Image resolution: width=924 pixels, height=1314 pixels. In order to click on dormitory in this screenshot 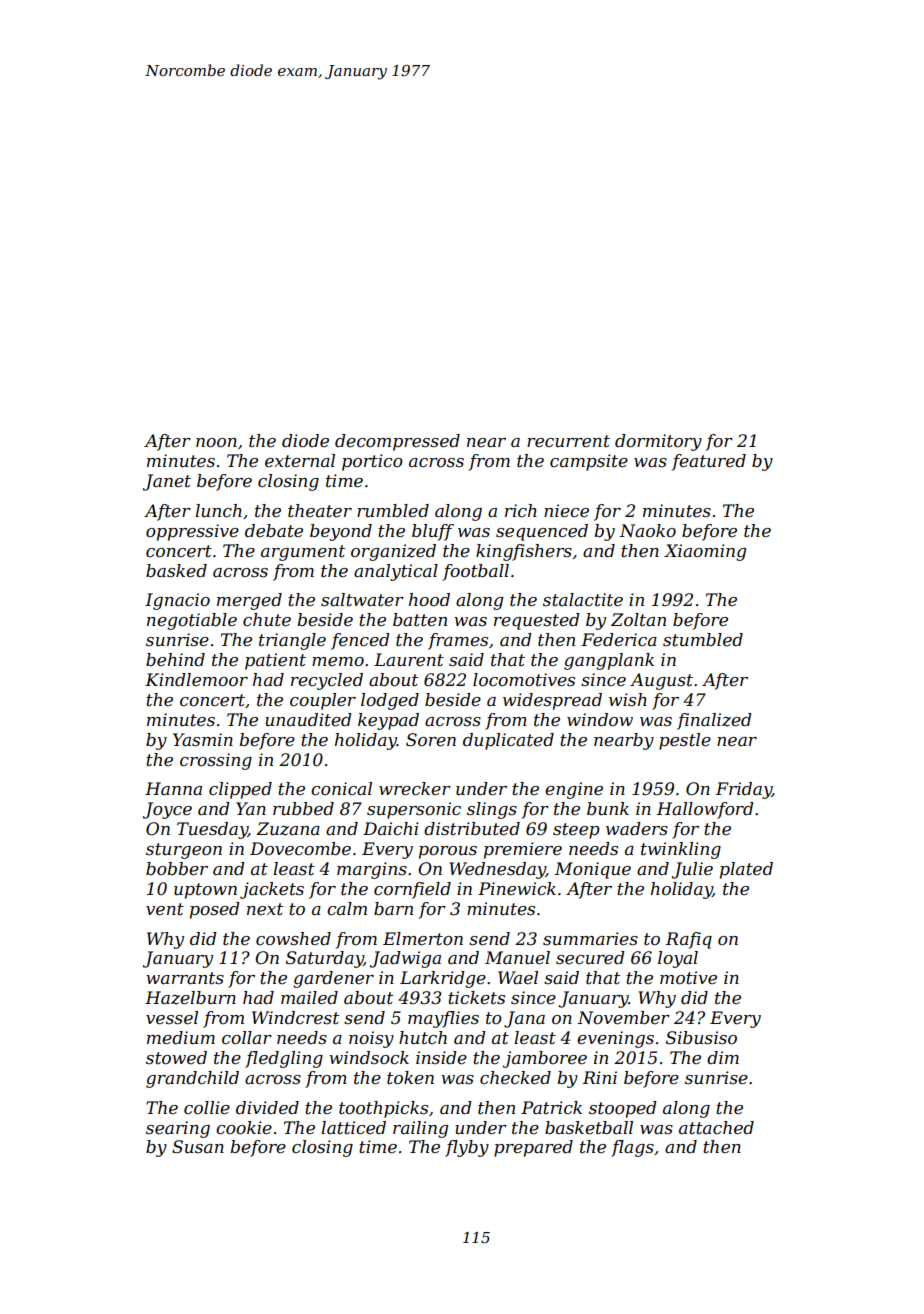, I will do `click(658, 442)`.
